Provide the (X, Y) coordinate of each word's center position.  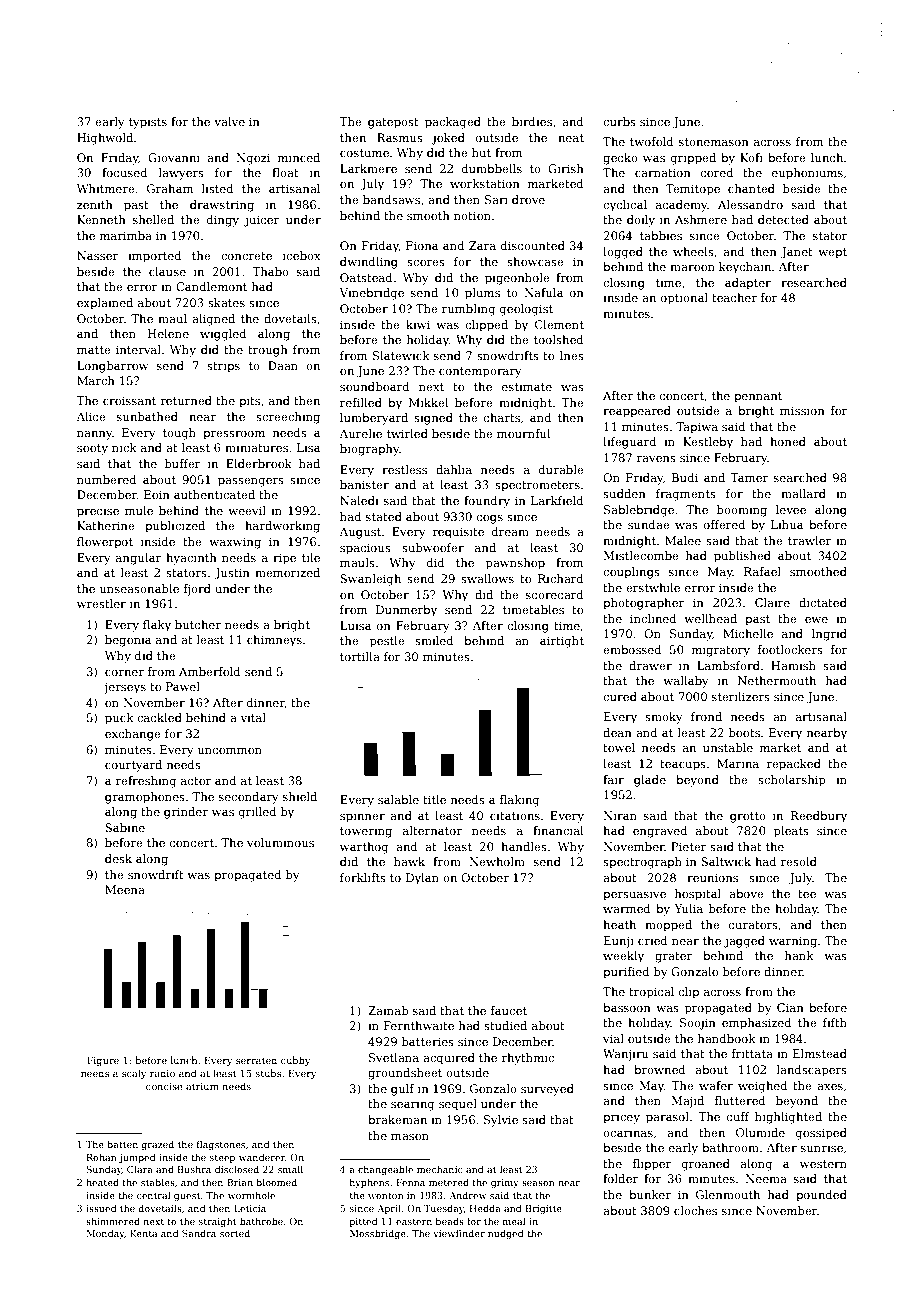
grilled (258, 813)
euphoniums (807, 174)
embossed (632, 649)
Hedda (485, 1208)
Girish (566, 168)
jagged (744, 942)
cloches (695, 1210)
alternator (432, 830)
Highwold (105, 139)
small (290, 1169)
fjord (197, 590)
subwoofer (433, 547)
